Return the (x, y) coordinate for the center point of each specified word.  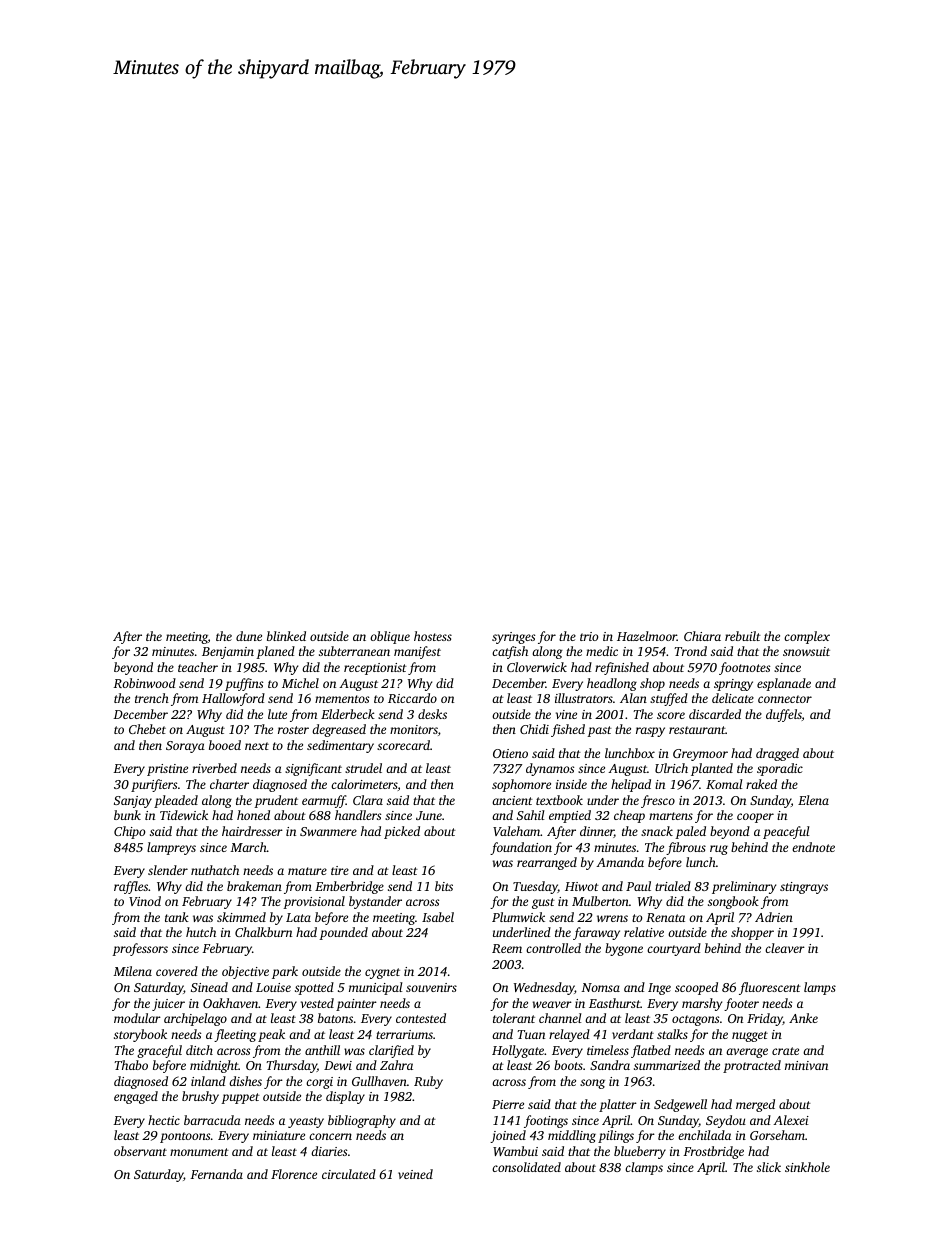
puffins (244, 684)
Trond (690, 651)
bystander (375, 902)
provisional (314, 902)
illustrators (584, 698)
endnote (813, 847)
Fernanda (216, 1174)
